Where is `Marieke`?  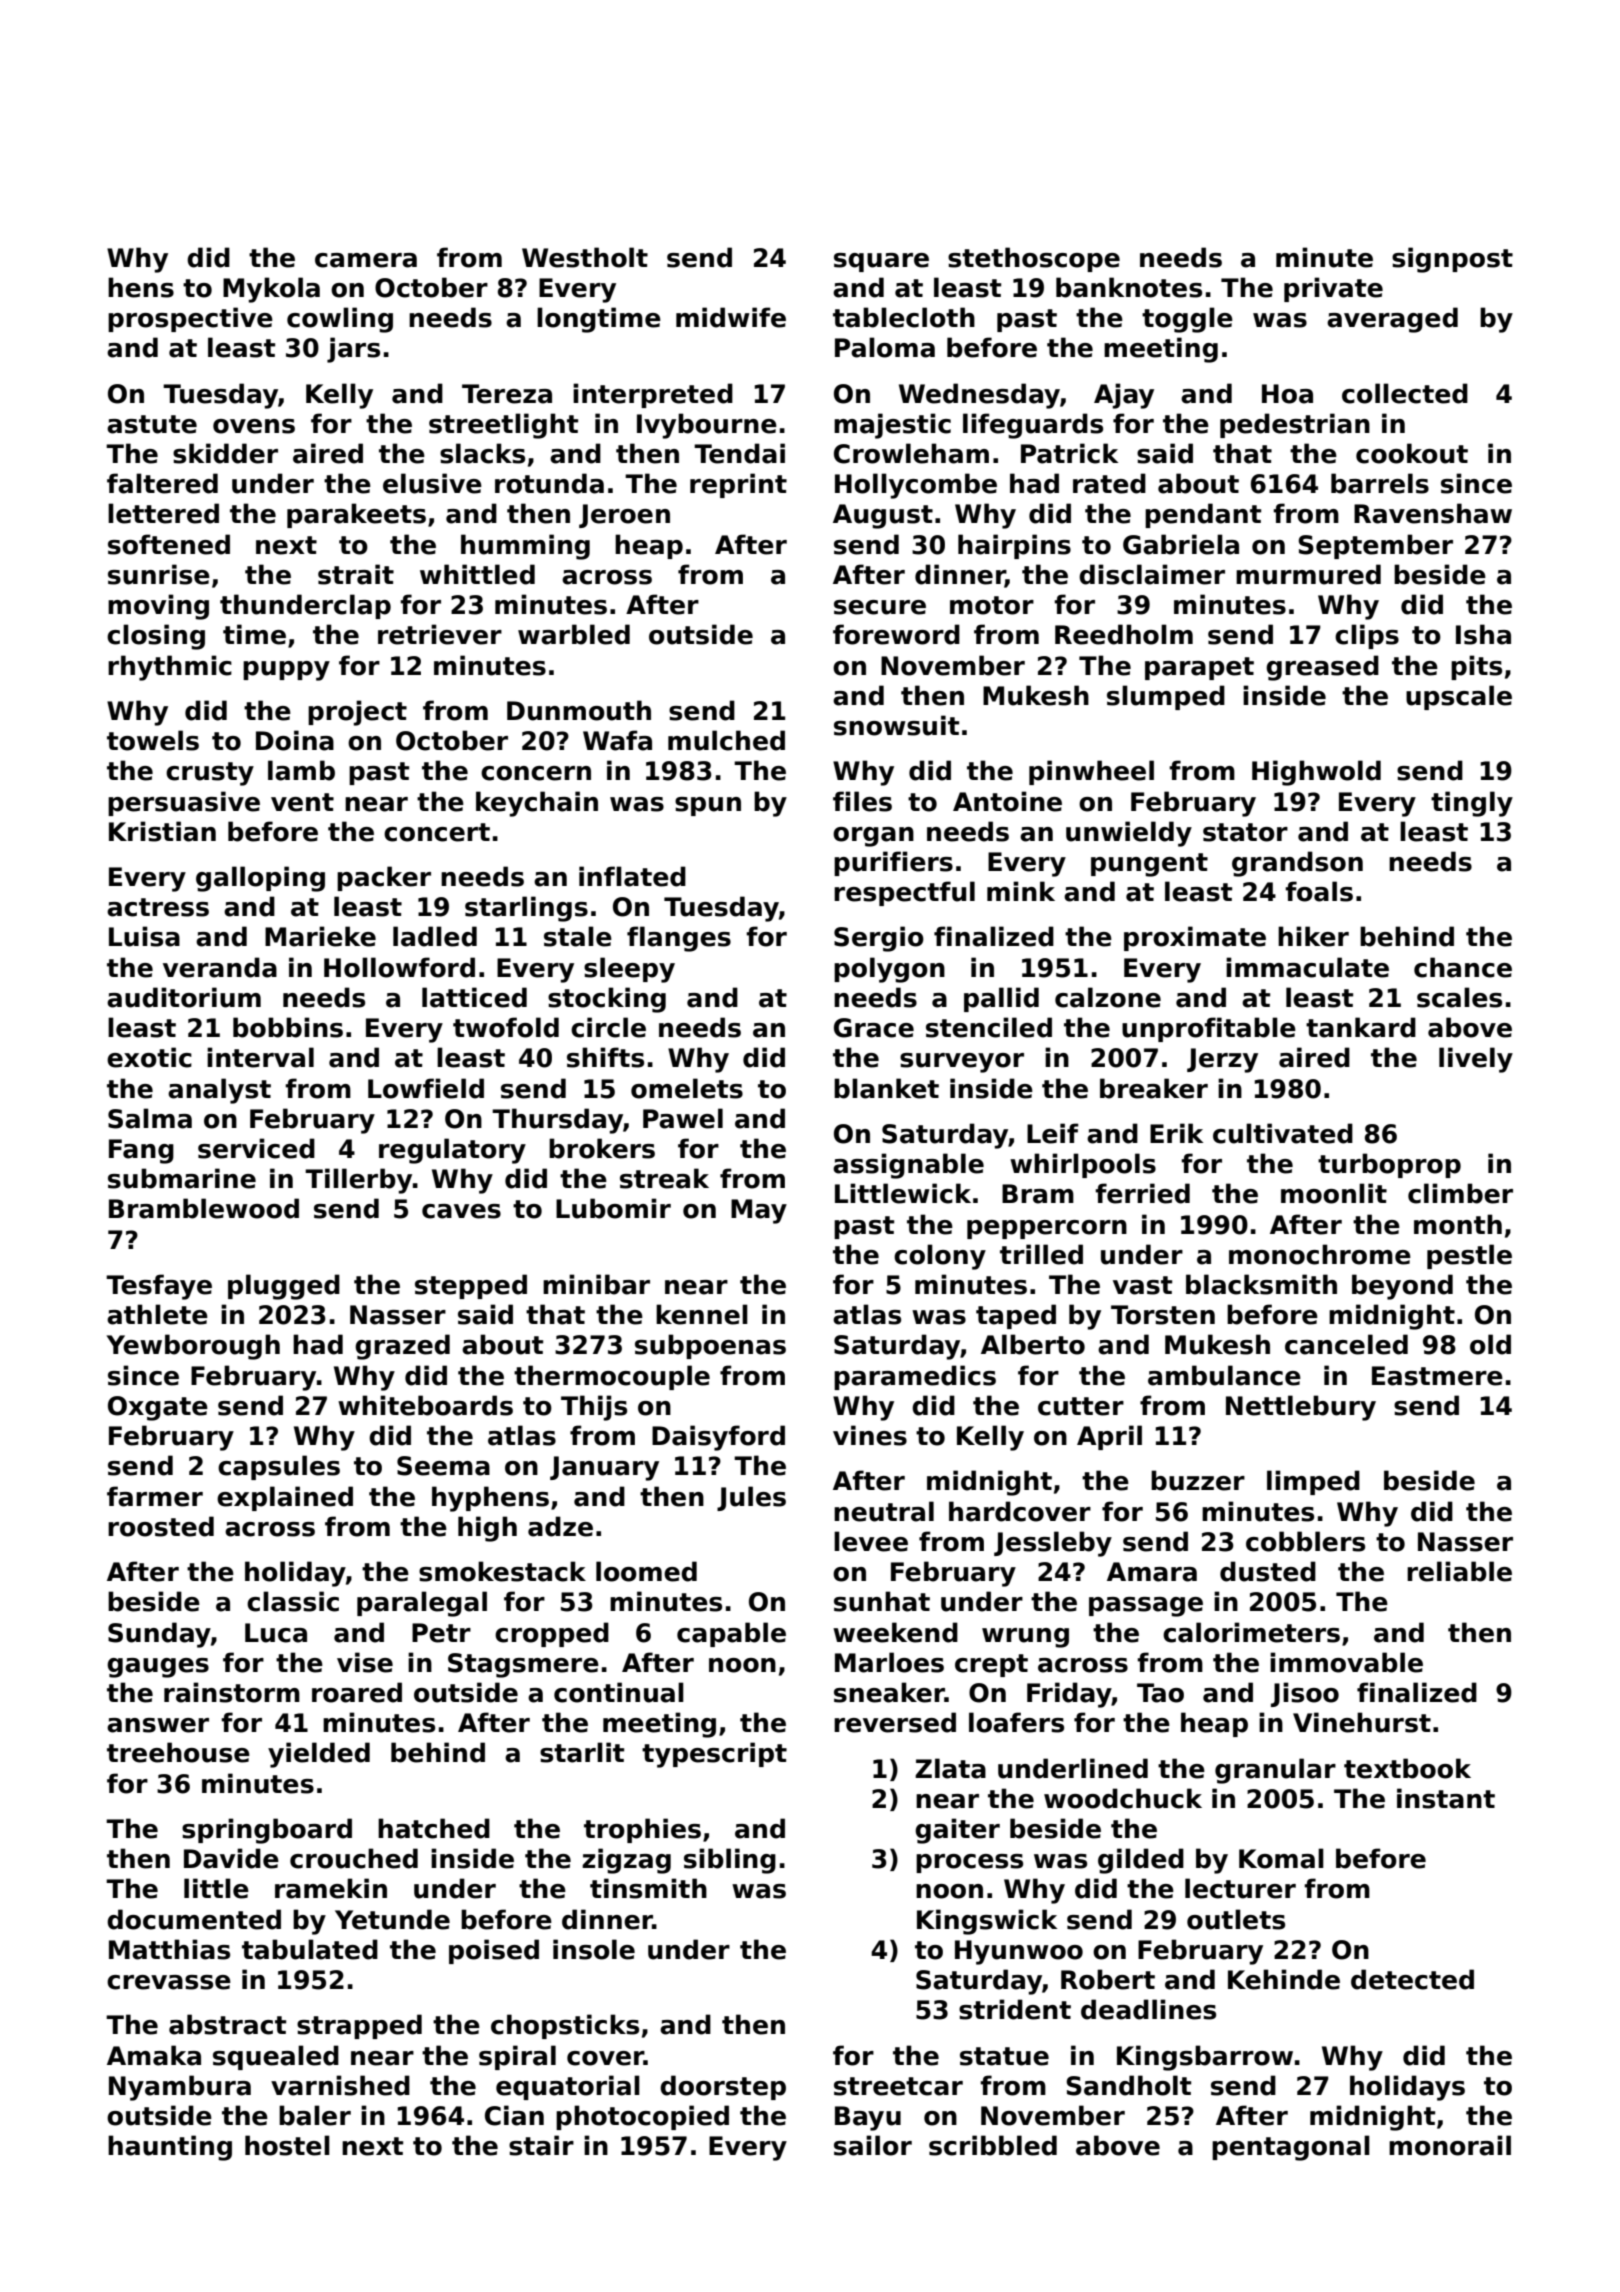
Marieke is located at coordinates (320, 936).
